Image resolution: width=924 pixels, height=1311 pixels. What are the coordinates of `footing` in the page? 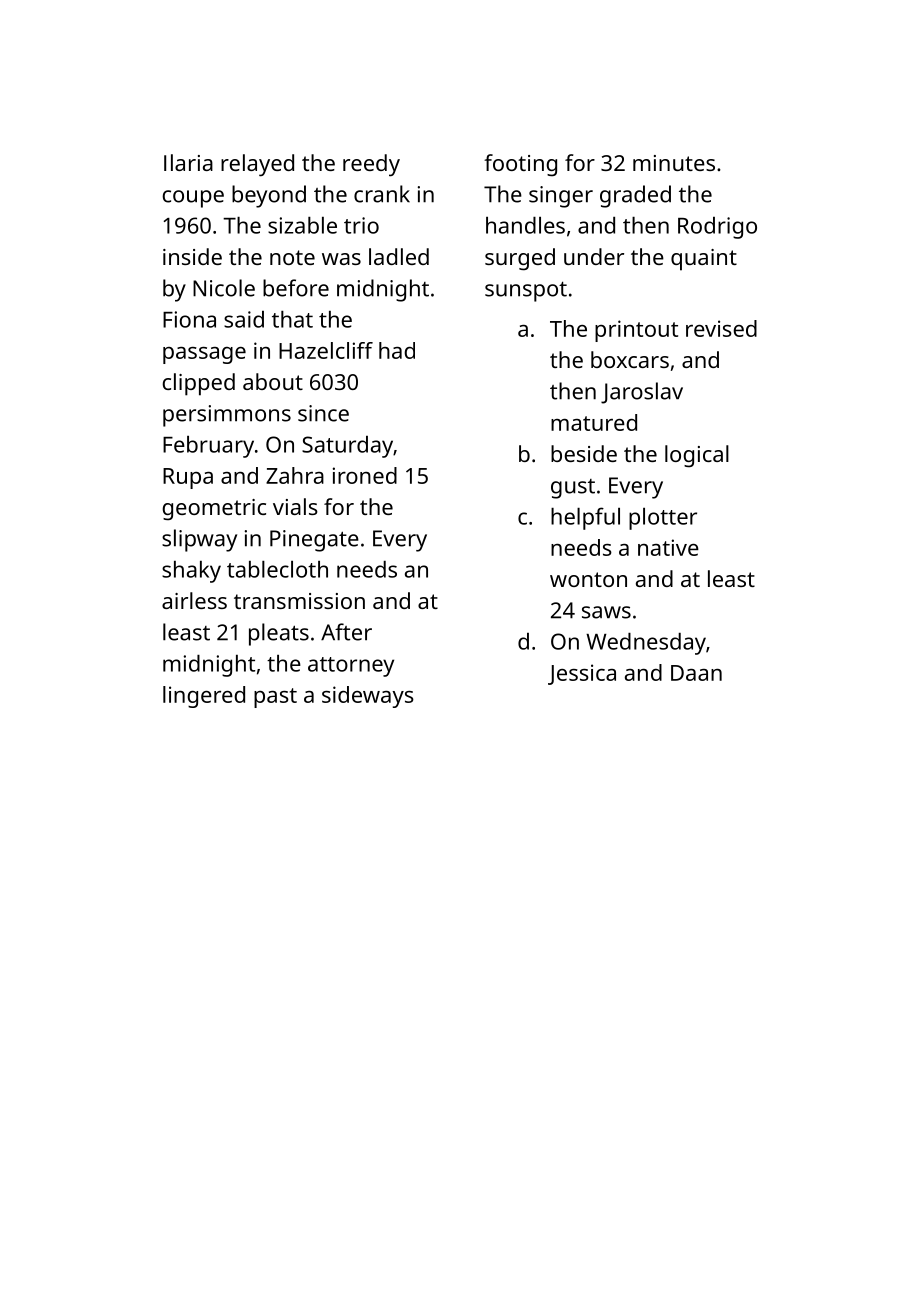 It's located at (520, 165).
